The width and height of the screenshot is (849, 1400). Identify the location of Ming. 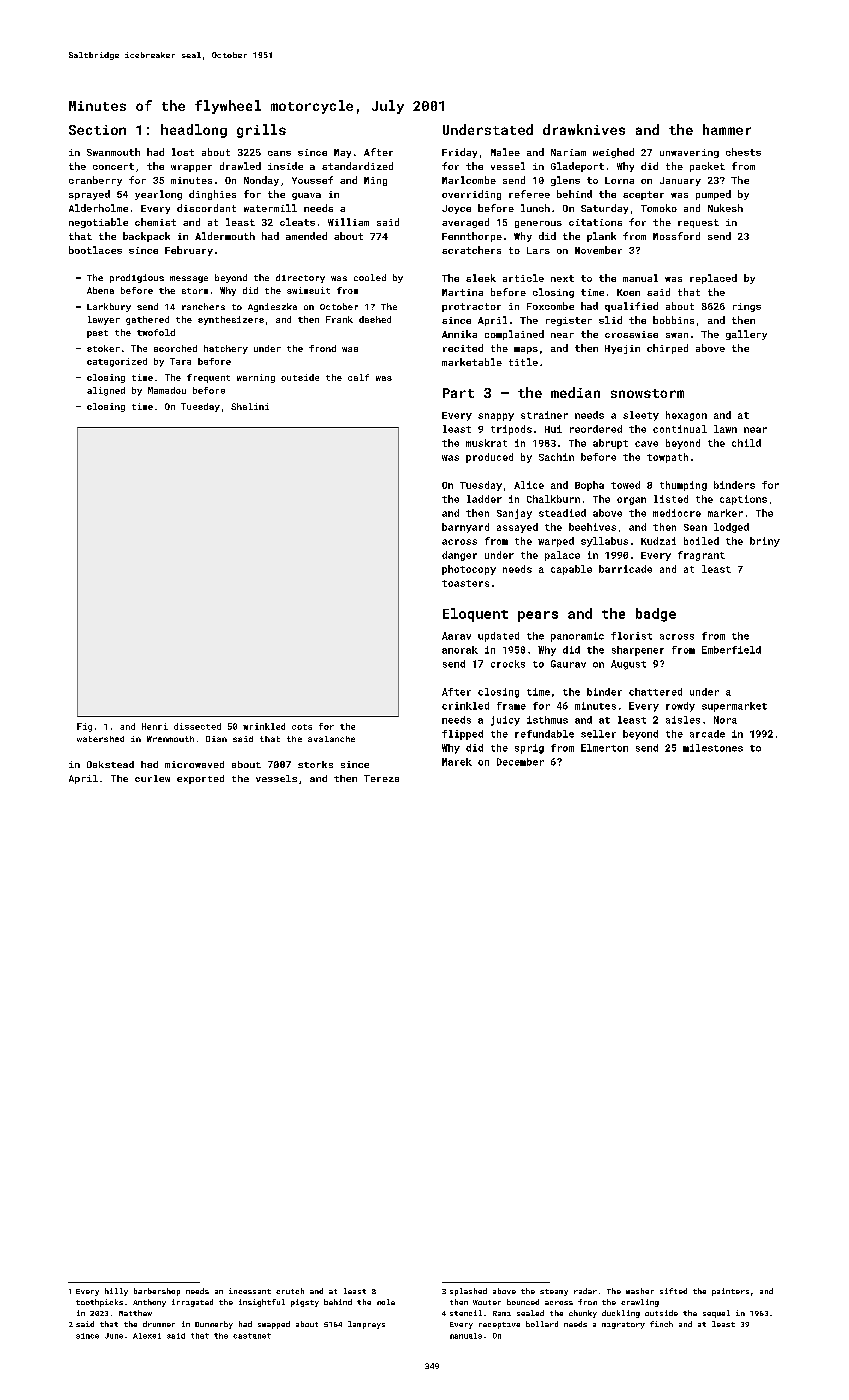
(375, 181).
